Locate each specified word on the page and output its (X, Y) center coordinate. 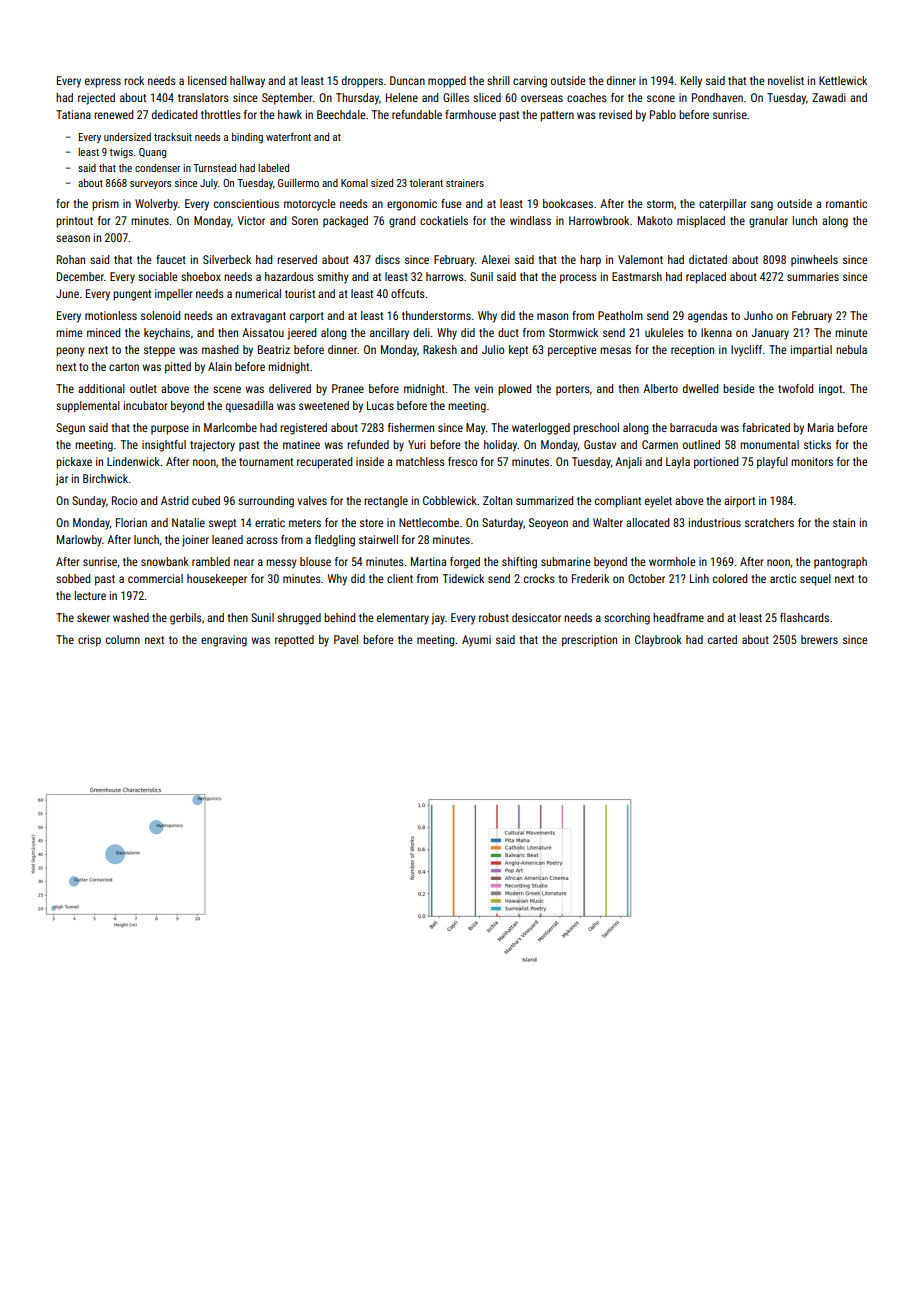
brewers (819, 639)
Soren (305, 220)
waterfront (288, 136)
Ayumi (476, 641)
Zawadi (829, 97)
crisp (89, 641)
